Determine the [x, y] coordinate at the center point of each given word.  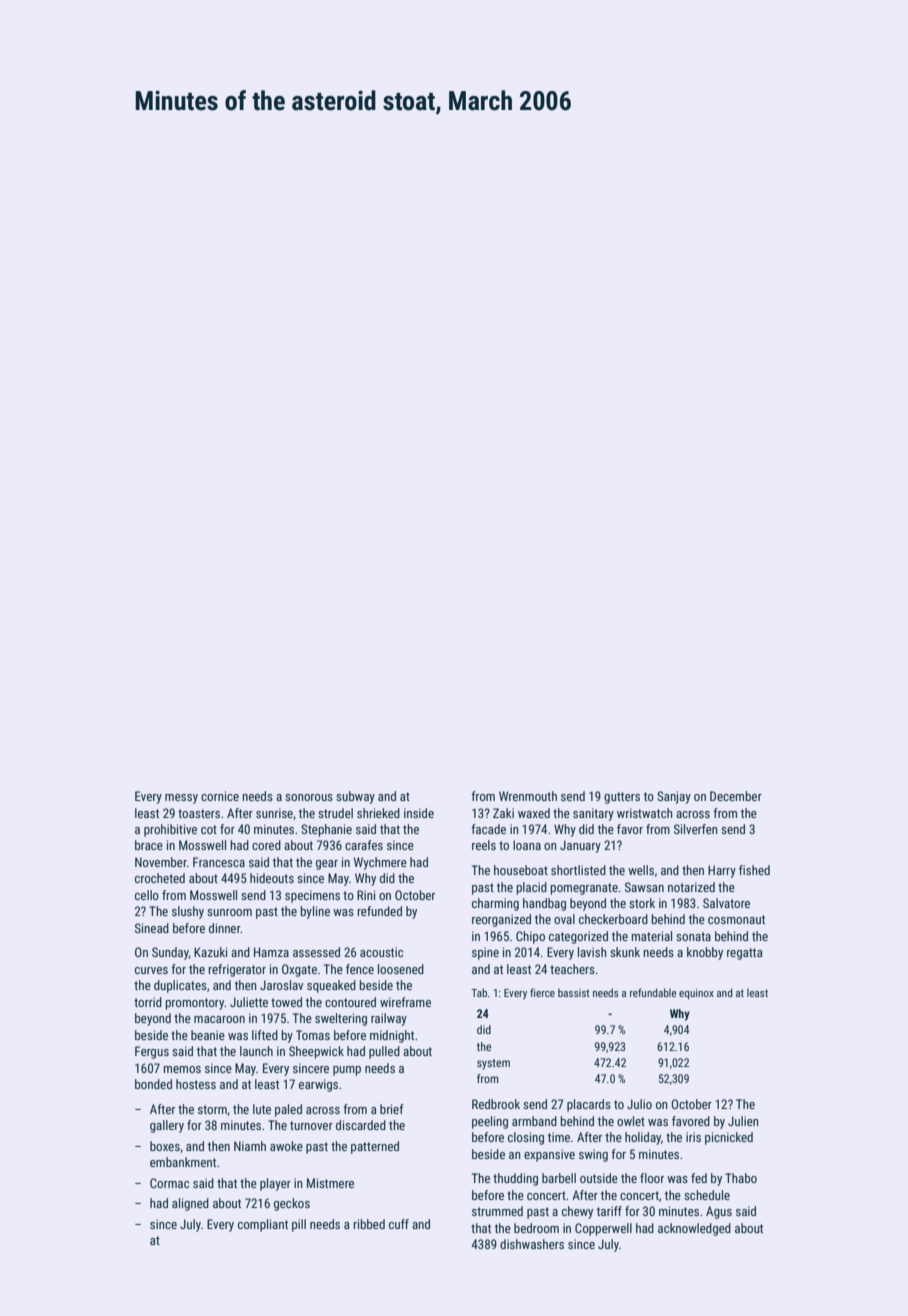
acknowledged [694, 1229]
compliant [263, 1225]
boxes [165, 1146]
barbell [559, 1178]
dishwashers [532, 1244]
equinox [696, 994]
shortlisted [578, 870]
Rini [366, 895]
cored [266, 845]
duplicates [180, 986]
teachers [572, 969]
